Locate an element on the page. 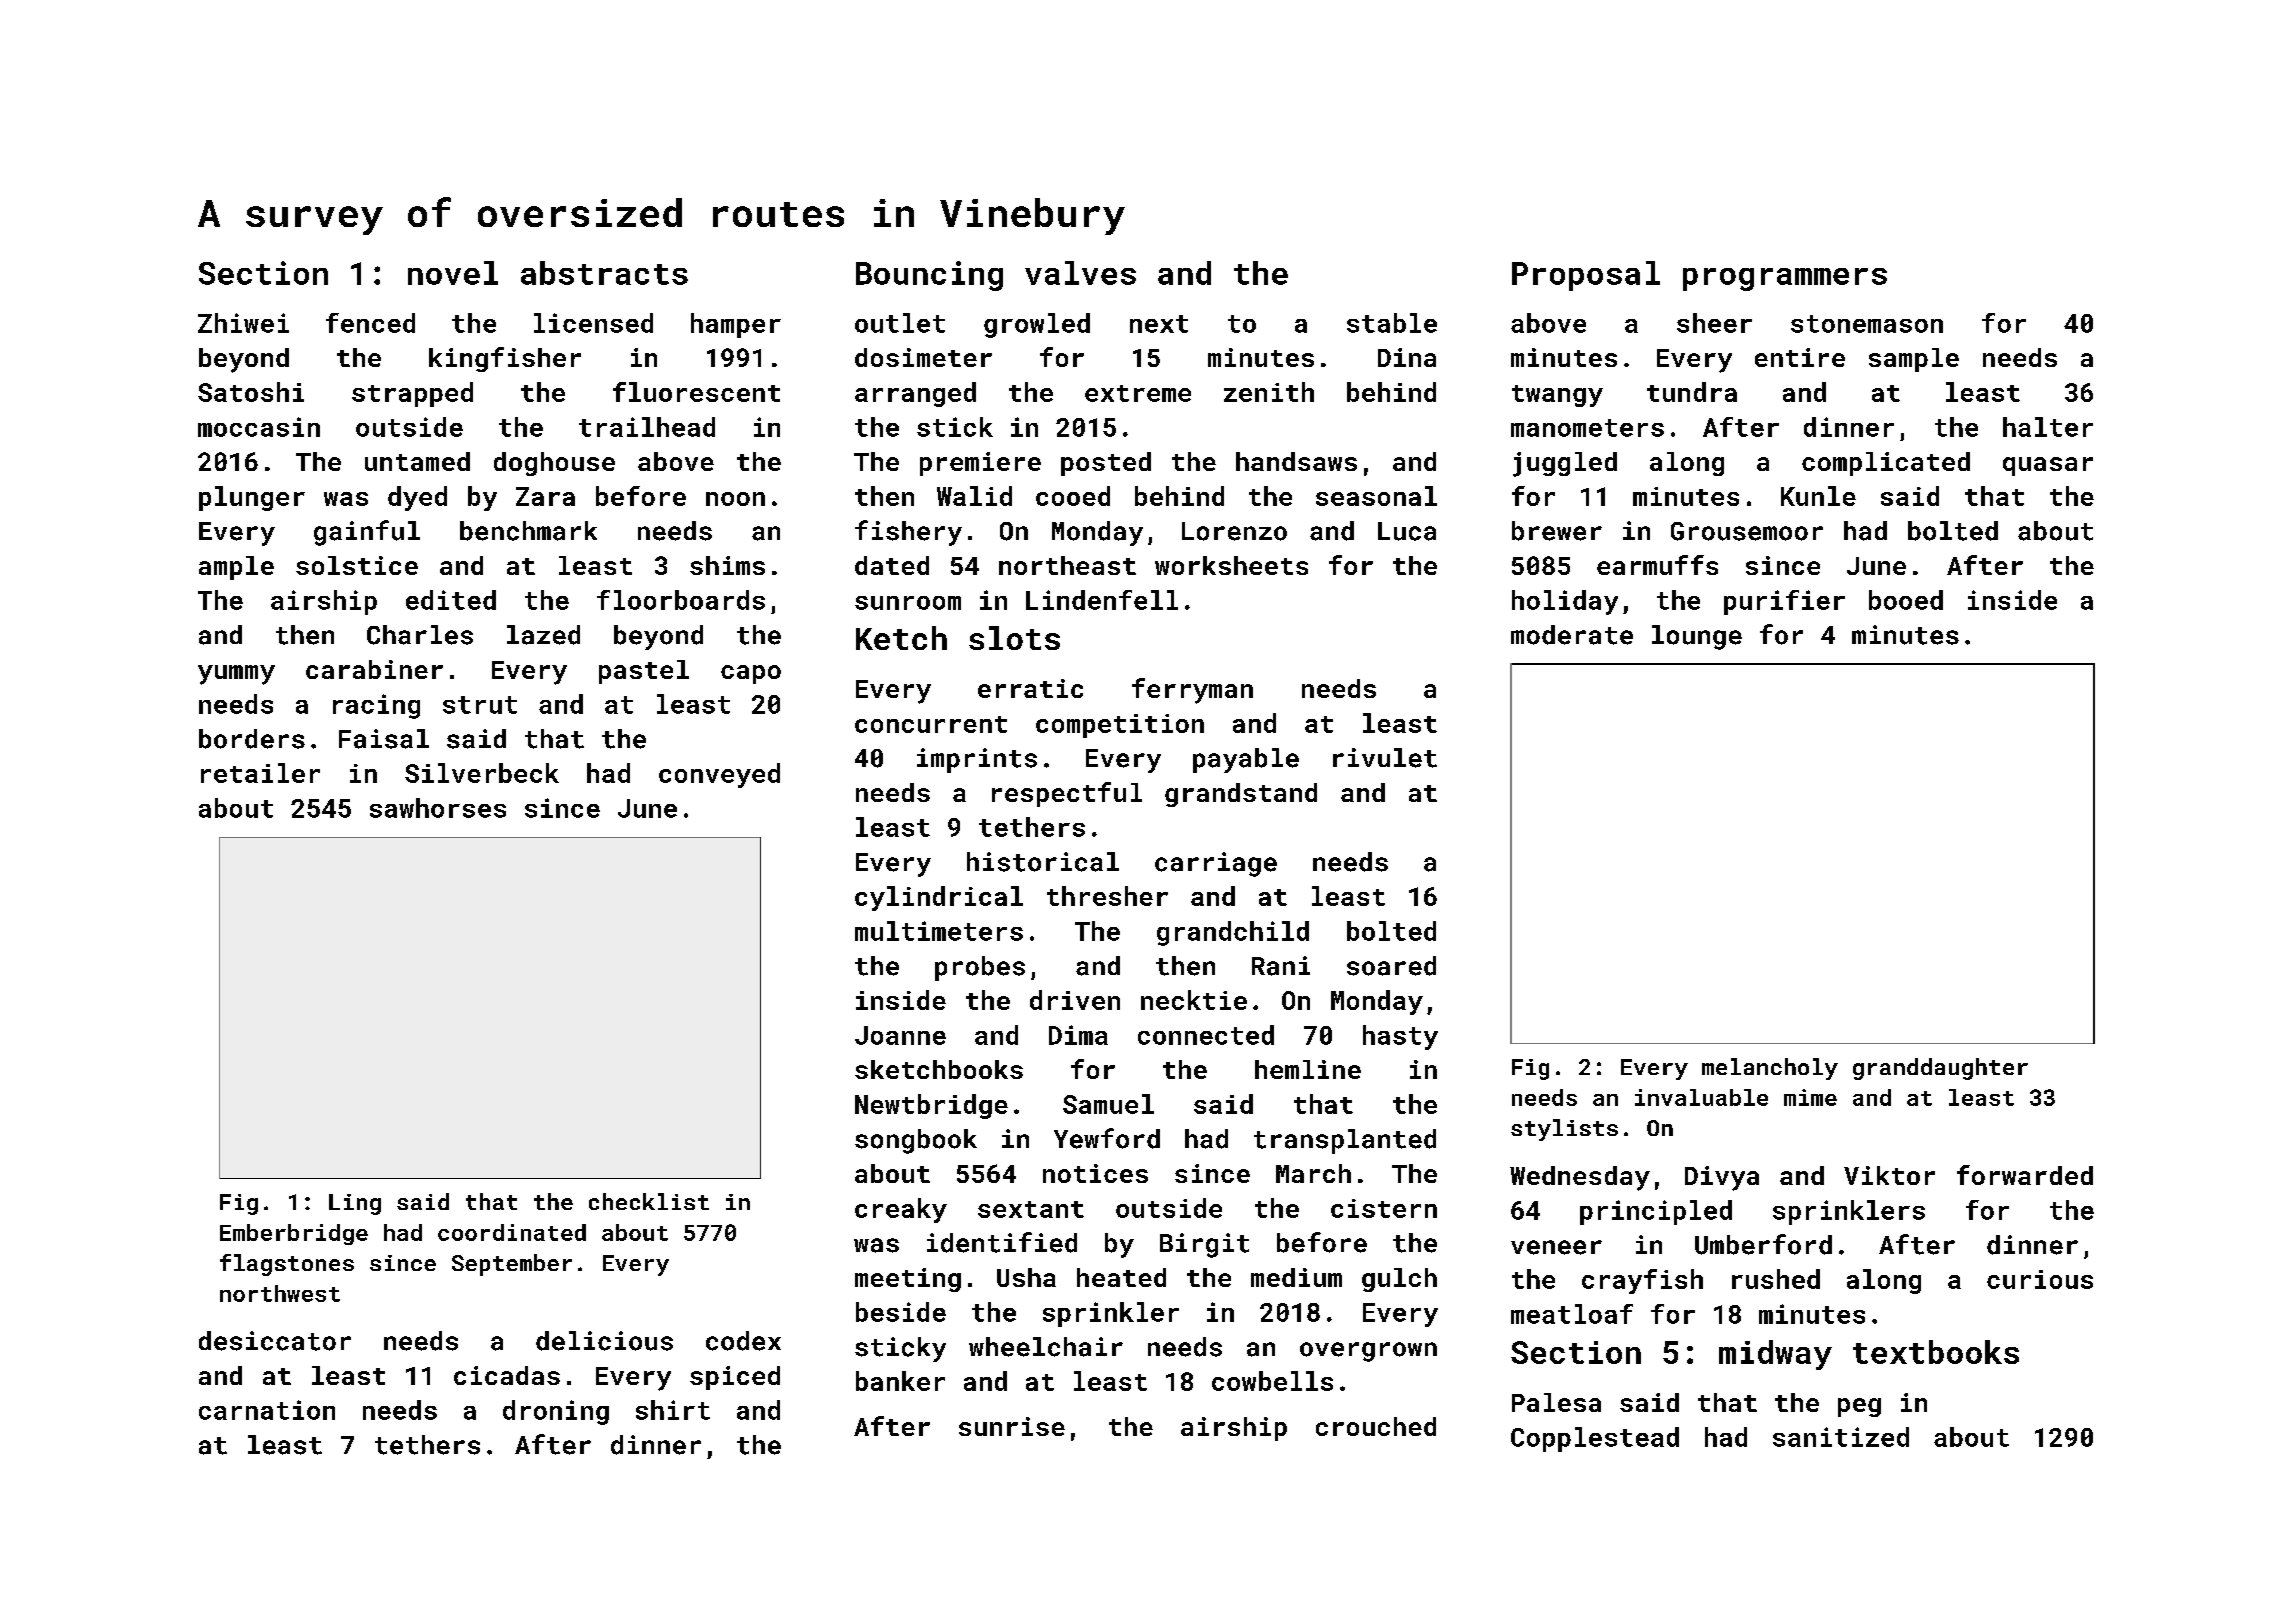  granddaughter is located at coordinates (1940, 1069).
